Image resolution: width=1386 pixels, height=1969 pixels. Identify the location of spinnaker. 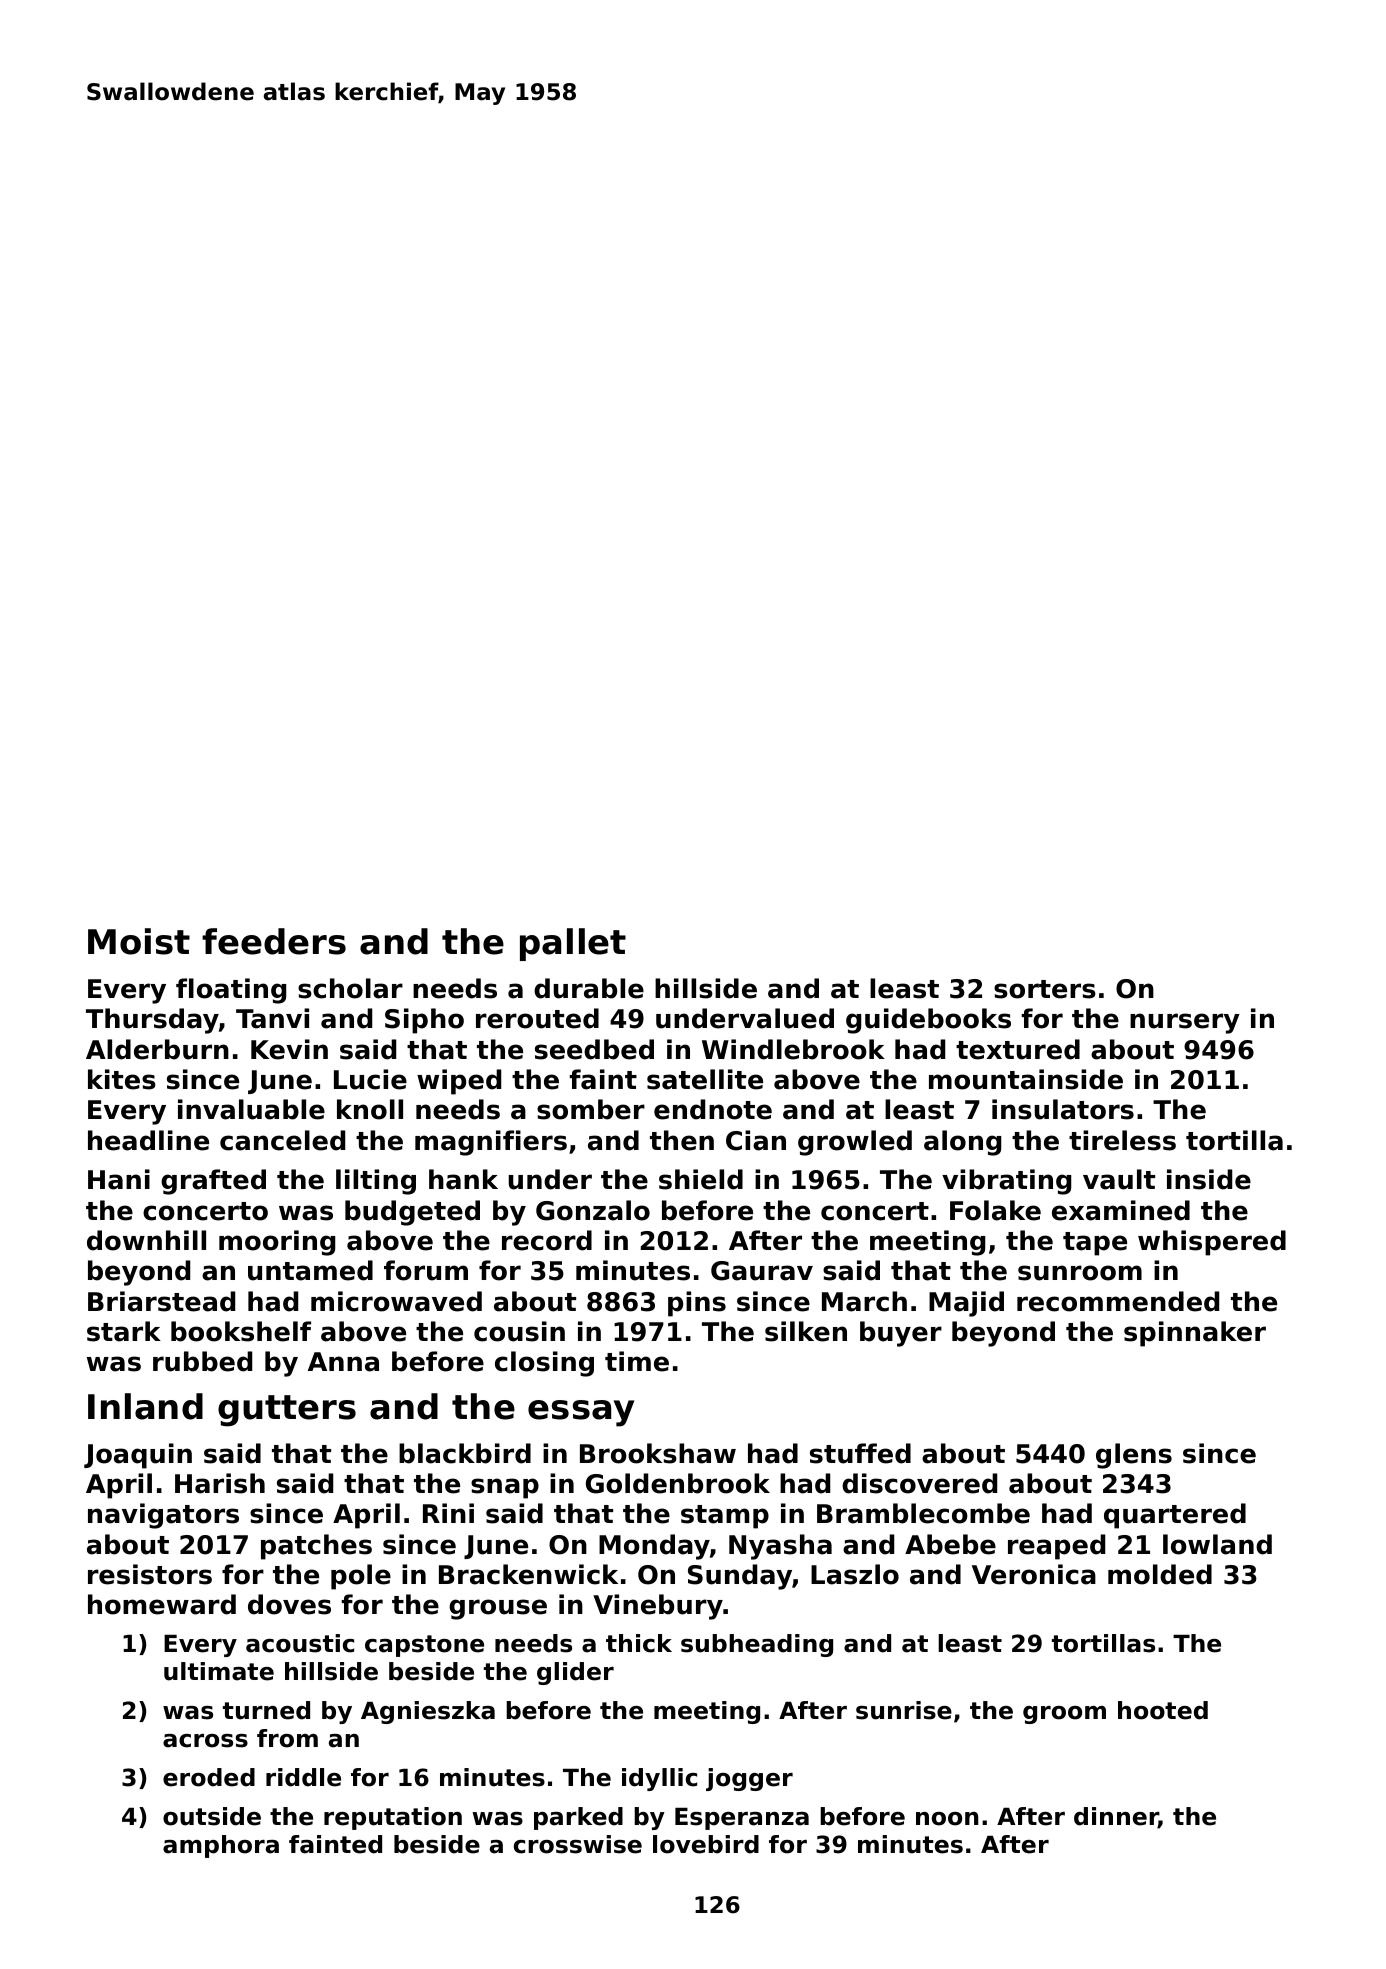
(1195, 1334).
